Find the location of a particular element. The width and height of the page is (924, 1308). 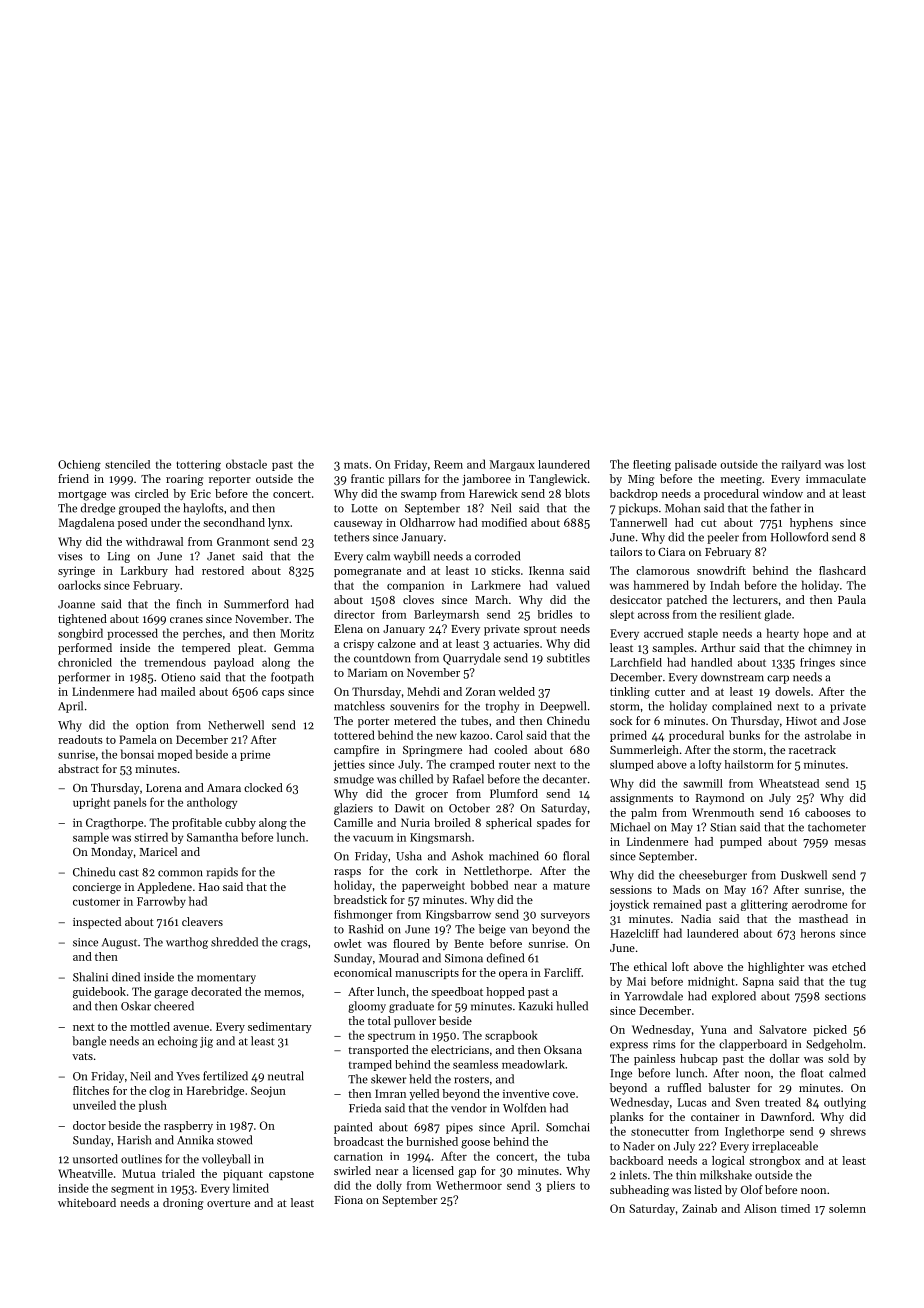

Ochieng is located at coordinates (79, 465).
